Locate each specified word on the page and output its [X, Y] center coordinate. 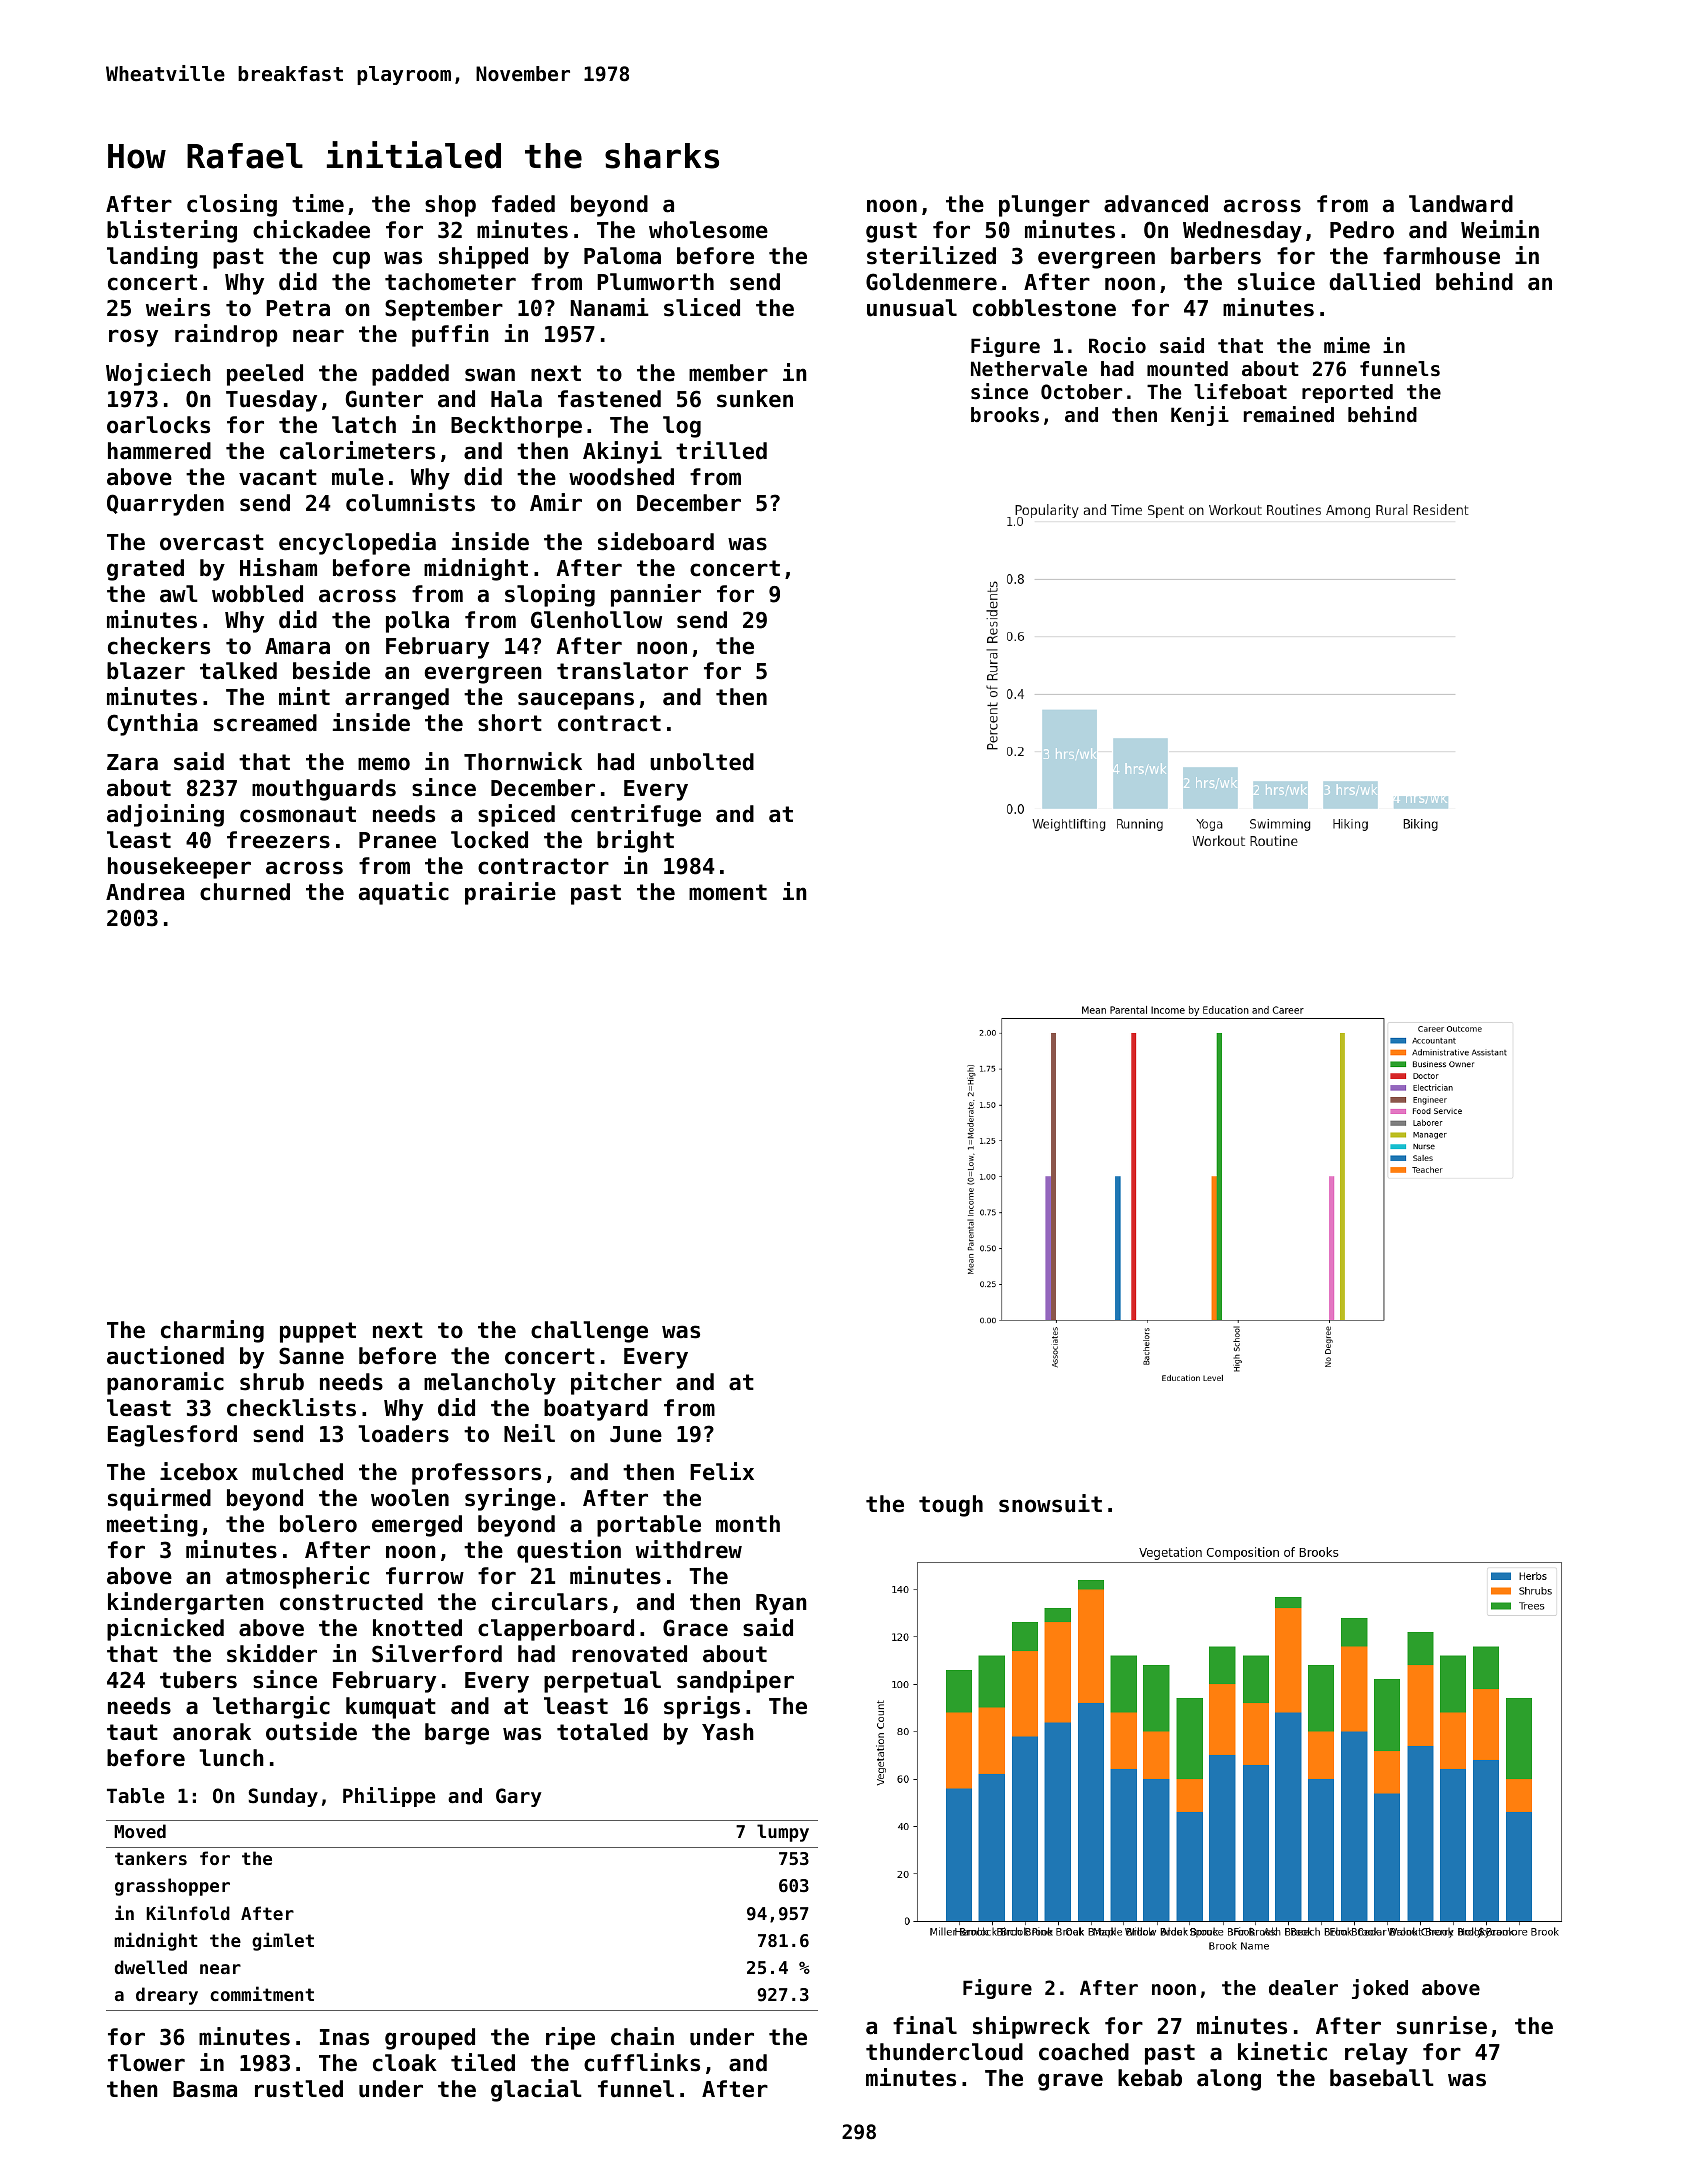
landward [1461, 204]
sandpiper [735, 1681]
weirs [178, 307]
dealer [1303, 1988]
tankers [151, 1858]
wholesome [708, 230]
